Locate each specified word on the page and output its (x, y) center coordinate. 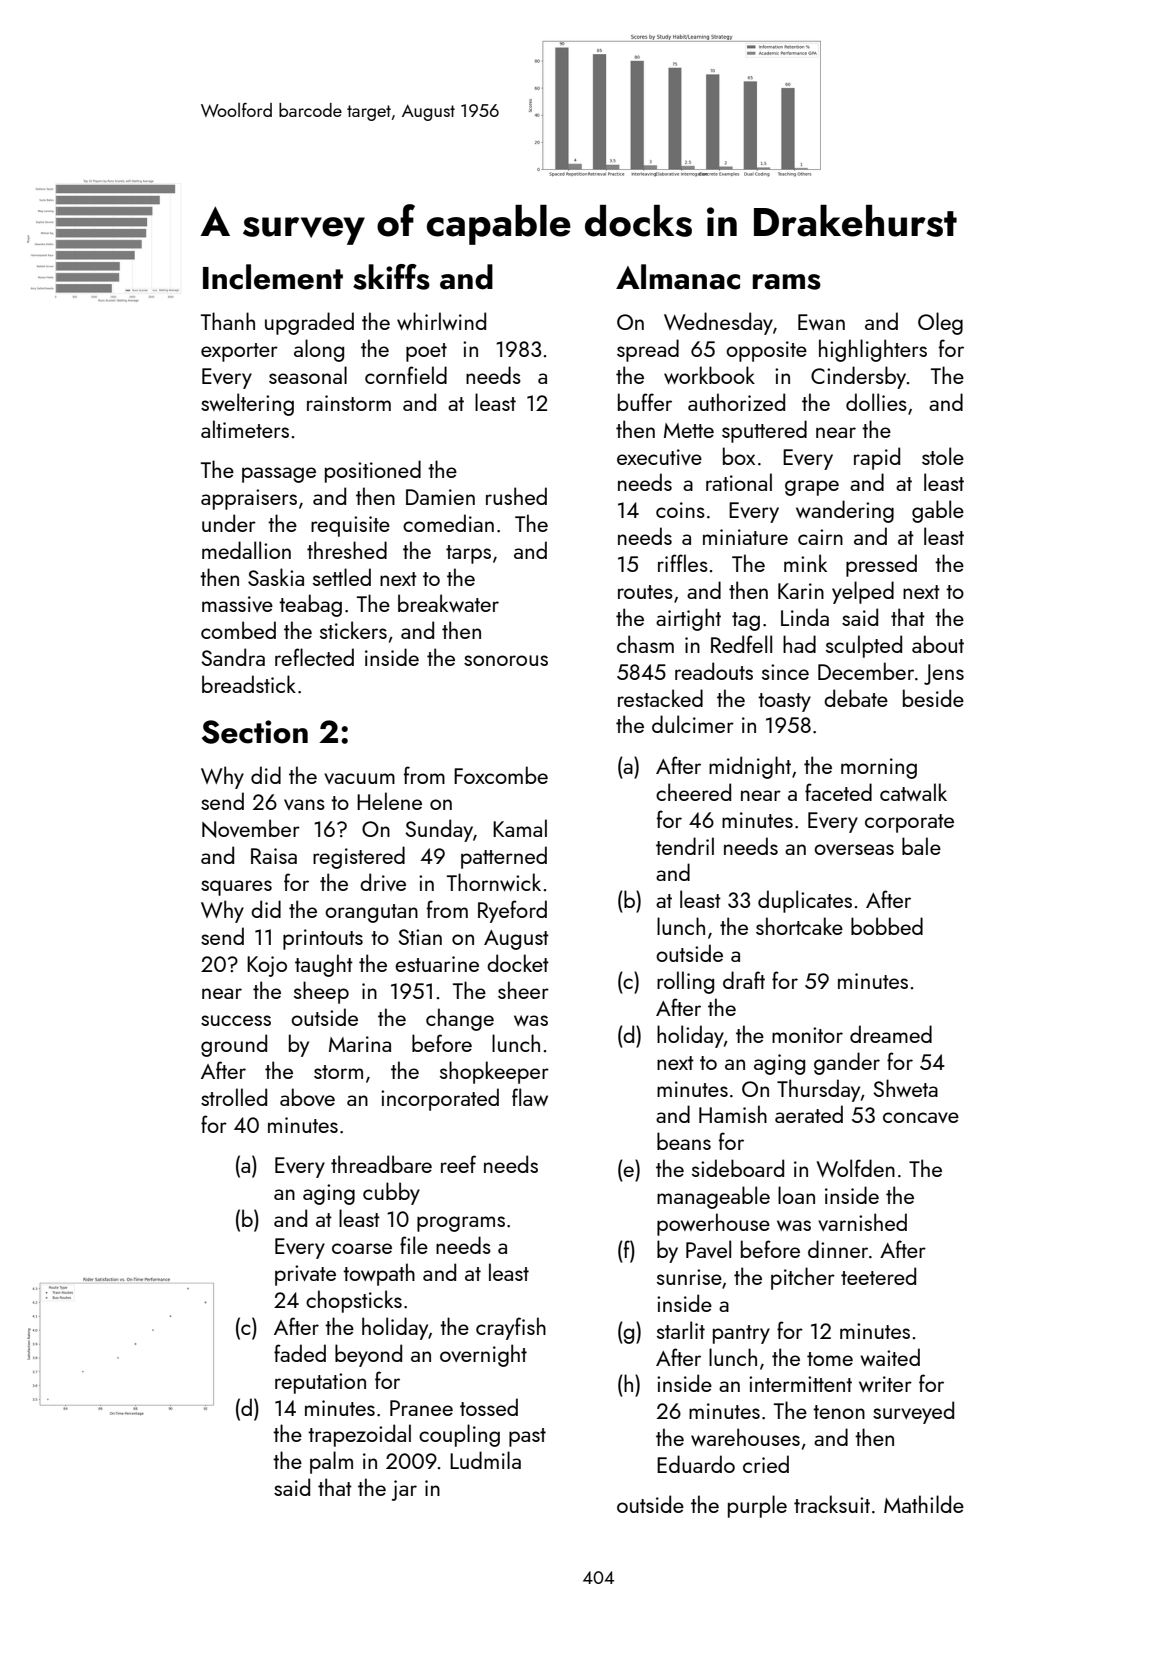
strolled (234, 1097)
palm (331, 1462)
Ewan (821, 322)
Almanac (678, 277)
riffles (683, 563)
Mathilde (924, 1504)
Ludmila (485, 1460)
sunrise (689, 1277)
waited (890, 1357)
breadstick (249, 684)
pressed (881, 565)
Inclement (273, 277)
